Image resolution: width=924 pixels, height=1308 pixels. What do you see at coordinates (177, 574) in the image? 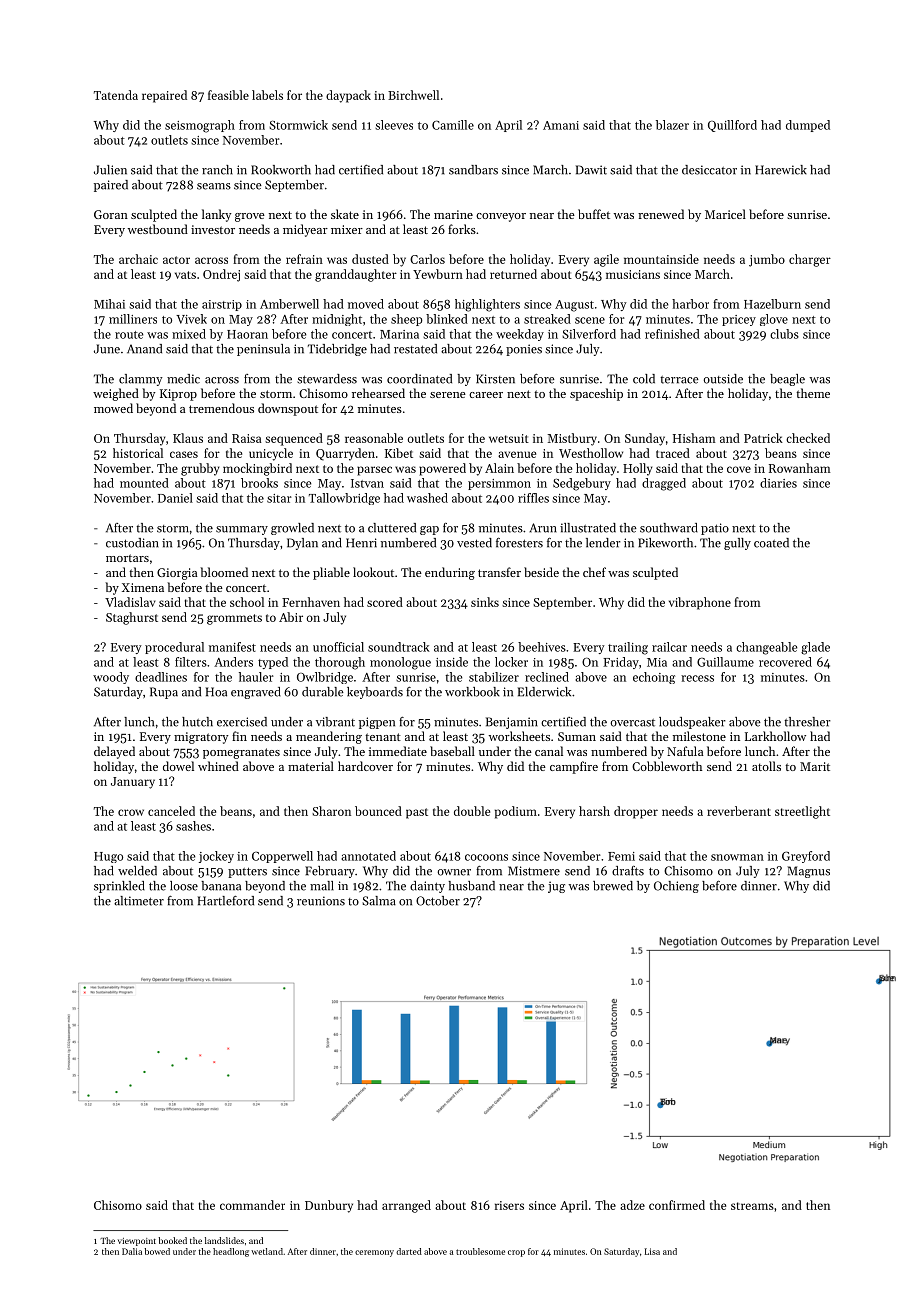
I see `Giorgia` at bounding box center [177, 574].
